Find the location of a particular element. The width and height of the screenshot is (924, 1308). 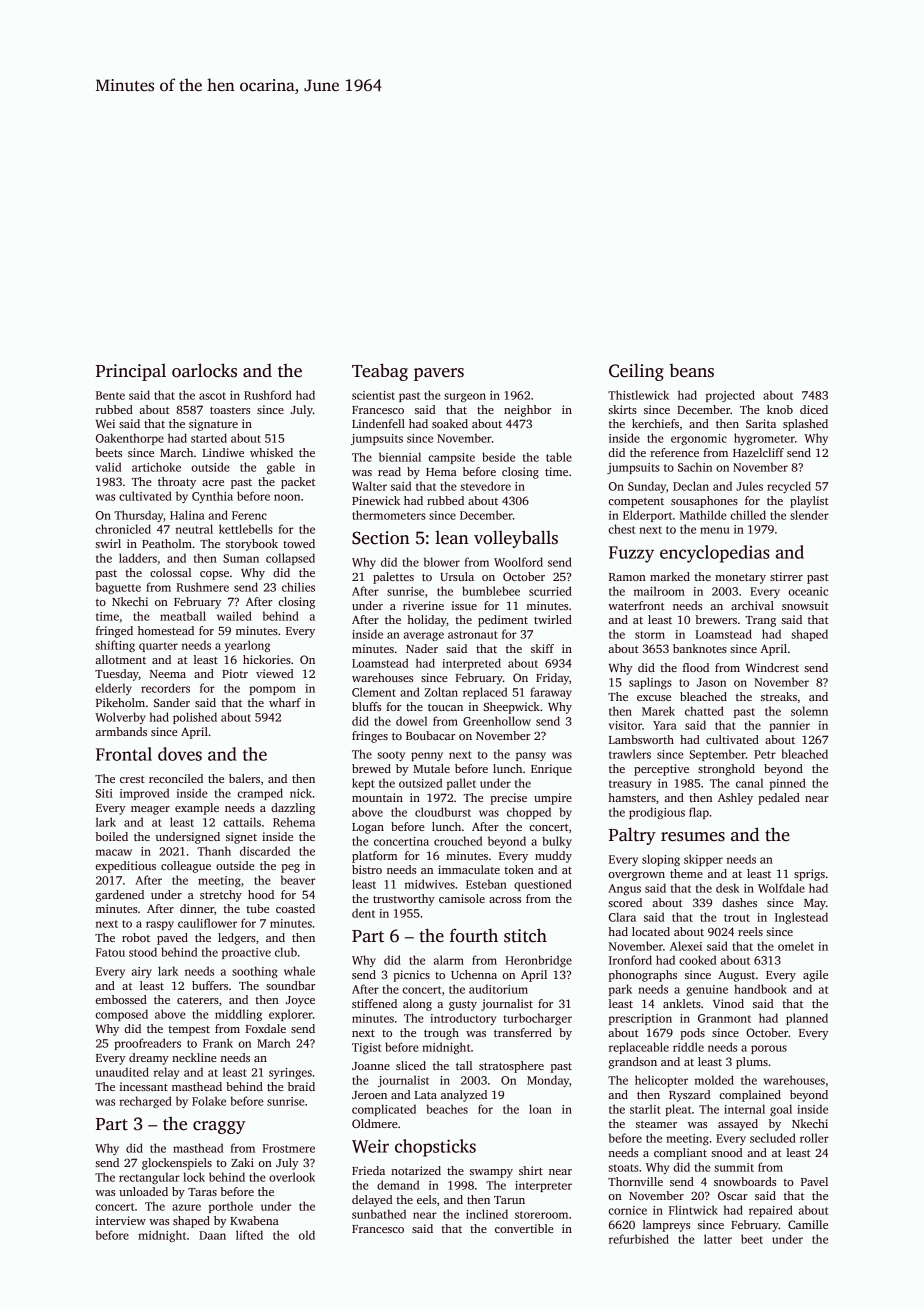

azure is located at coordinates (186, 1207).
